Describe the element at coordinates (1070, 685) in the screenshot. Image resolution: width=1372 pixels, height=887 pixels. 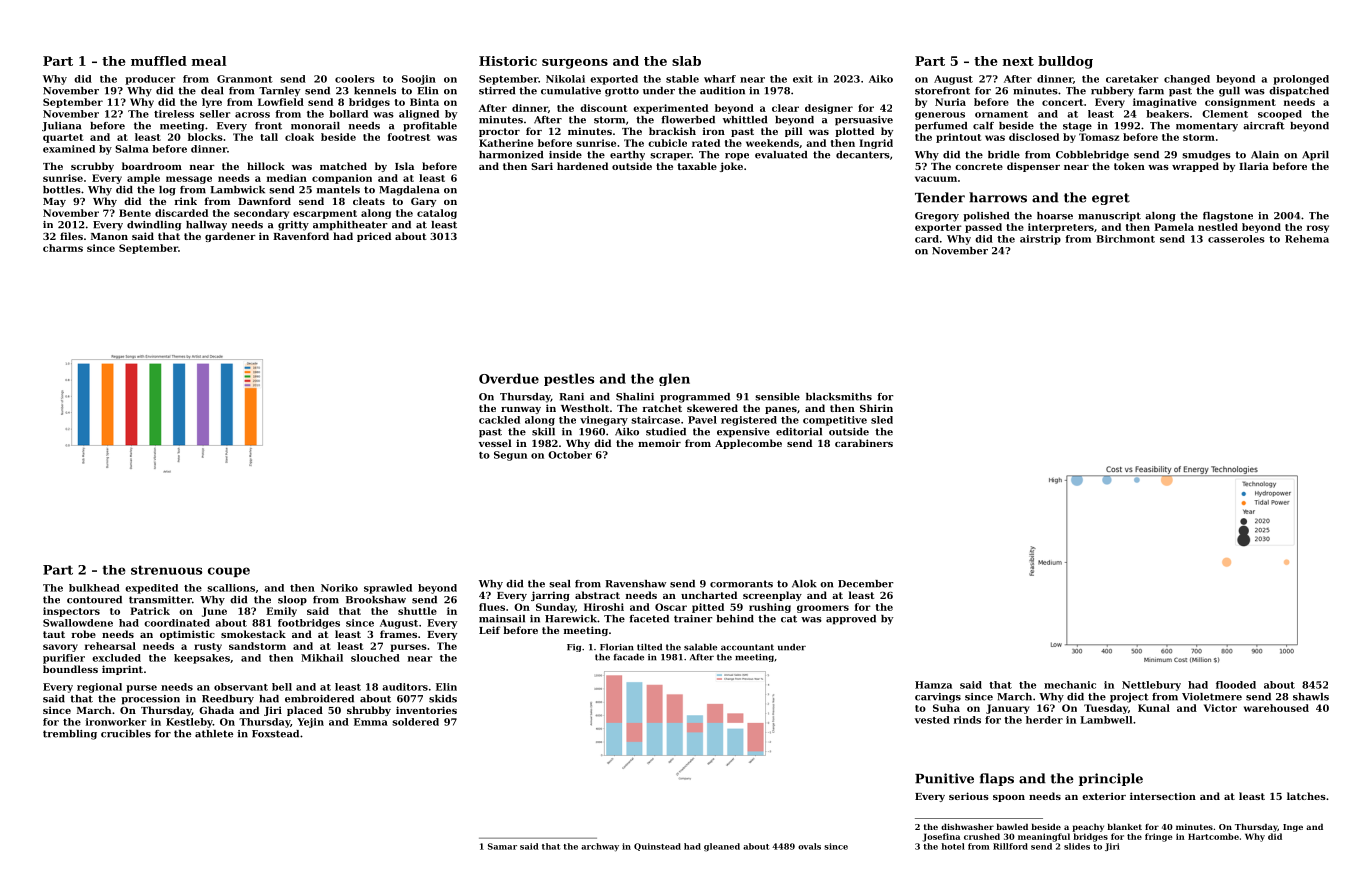
I see `mechanic` at that location.
